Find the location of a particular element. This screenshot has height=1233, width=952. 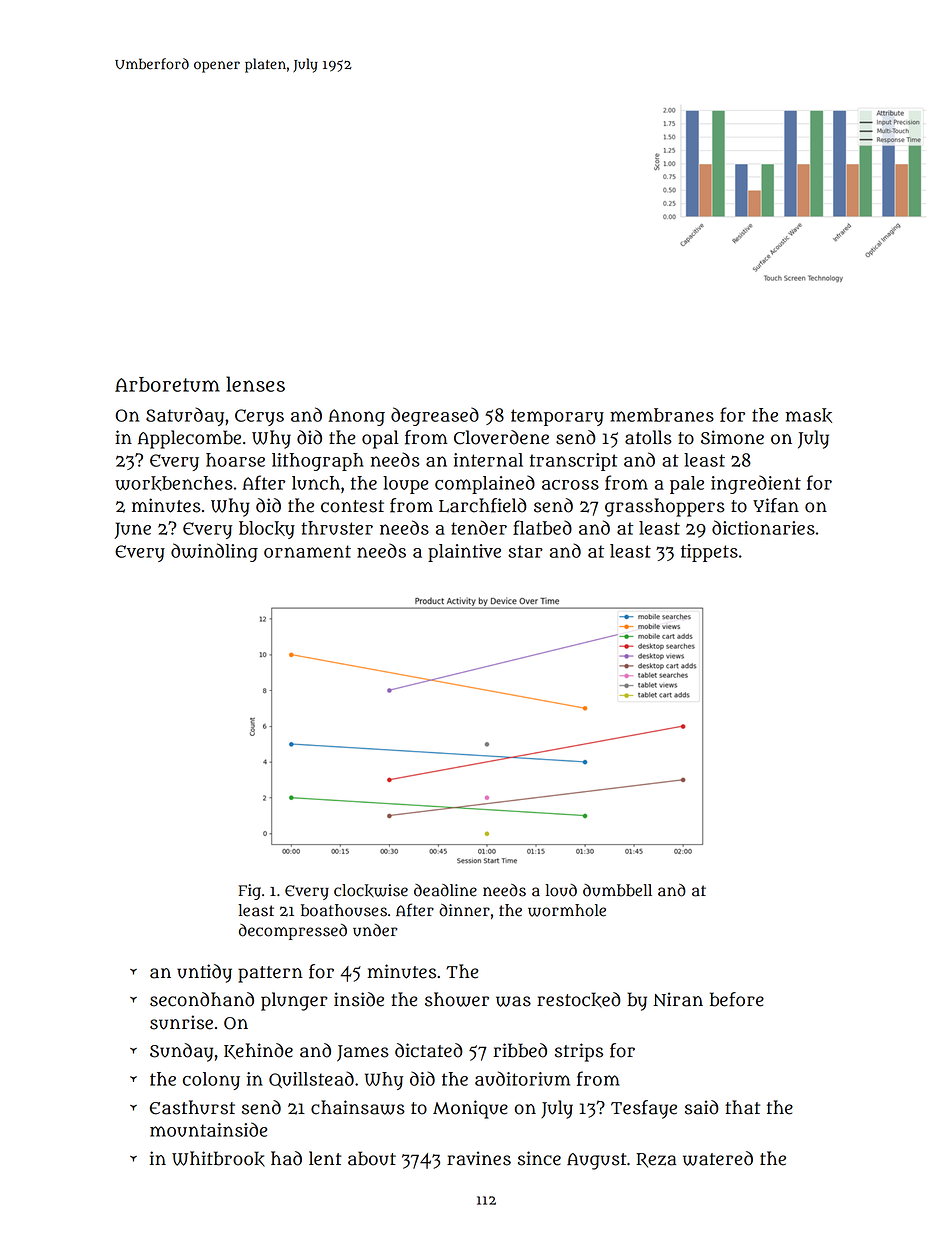

Kehinde is located at coordinates (258, 1051).
